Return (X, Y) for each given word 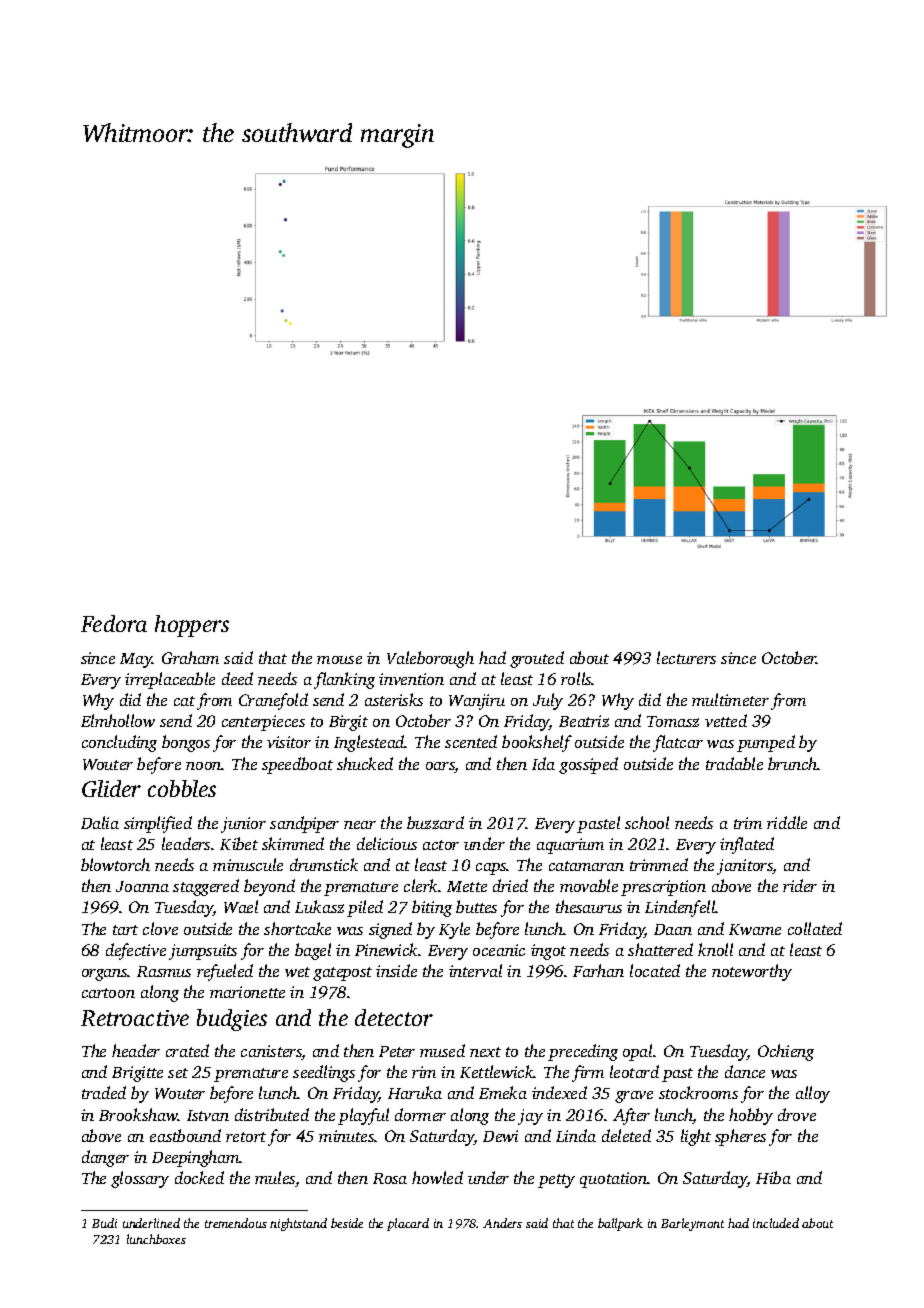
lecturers (686, 657)
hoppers (192, 626)
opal (637, 1052)
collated (815, 928)
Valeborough (430, 659)
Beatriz (584, 721)
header (136, 1050)
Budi (104, 1223)
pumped (766, 743)
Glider (111, 788)
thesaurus (589, 906)
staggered (206, 887)
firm (588, 1073)
